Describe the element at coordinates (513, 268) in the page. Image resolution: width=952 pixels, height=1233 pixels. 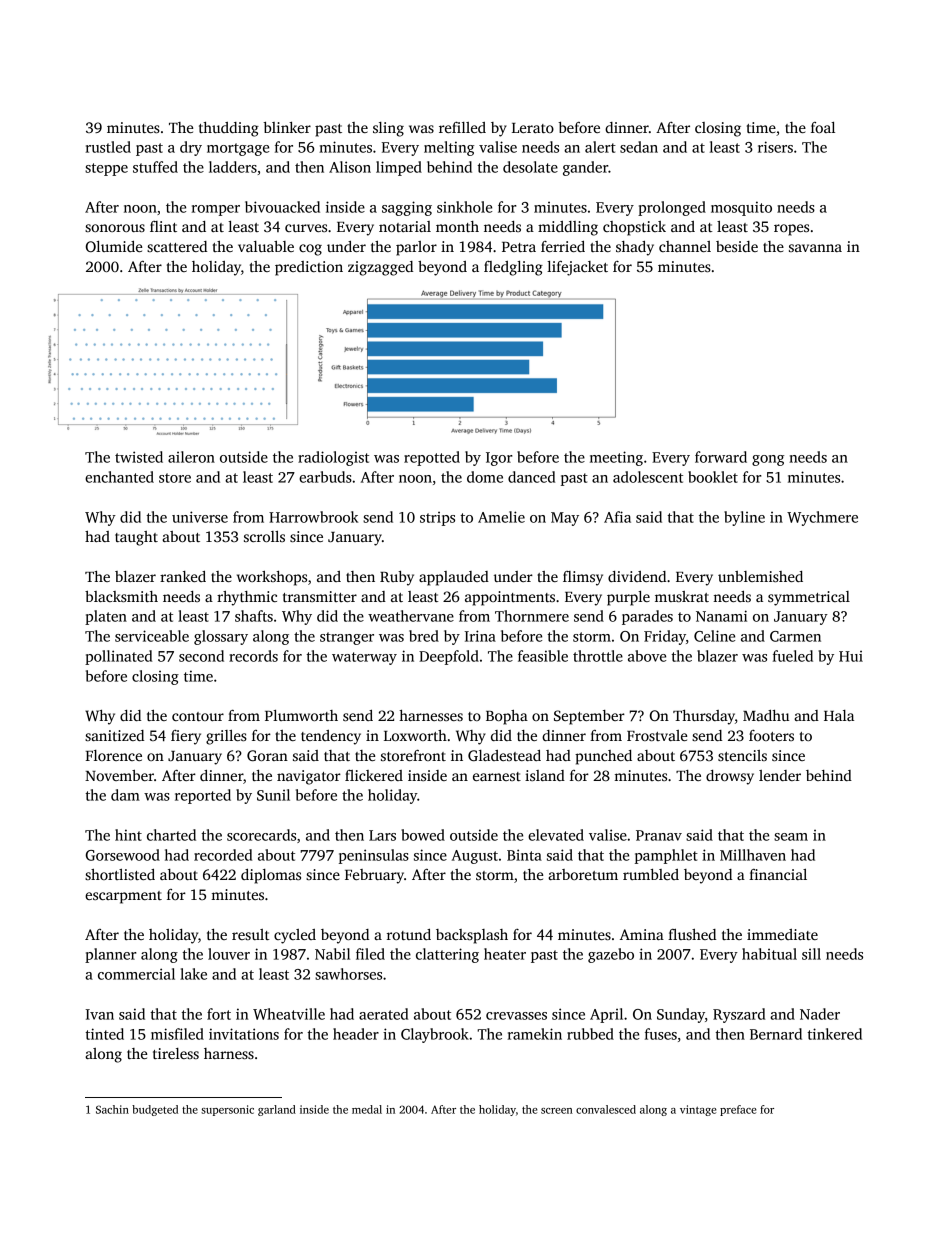
I see `fledgling` at that location.
